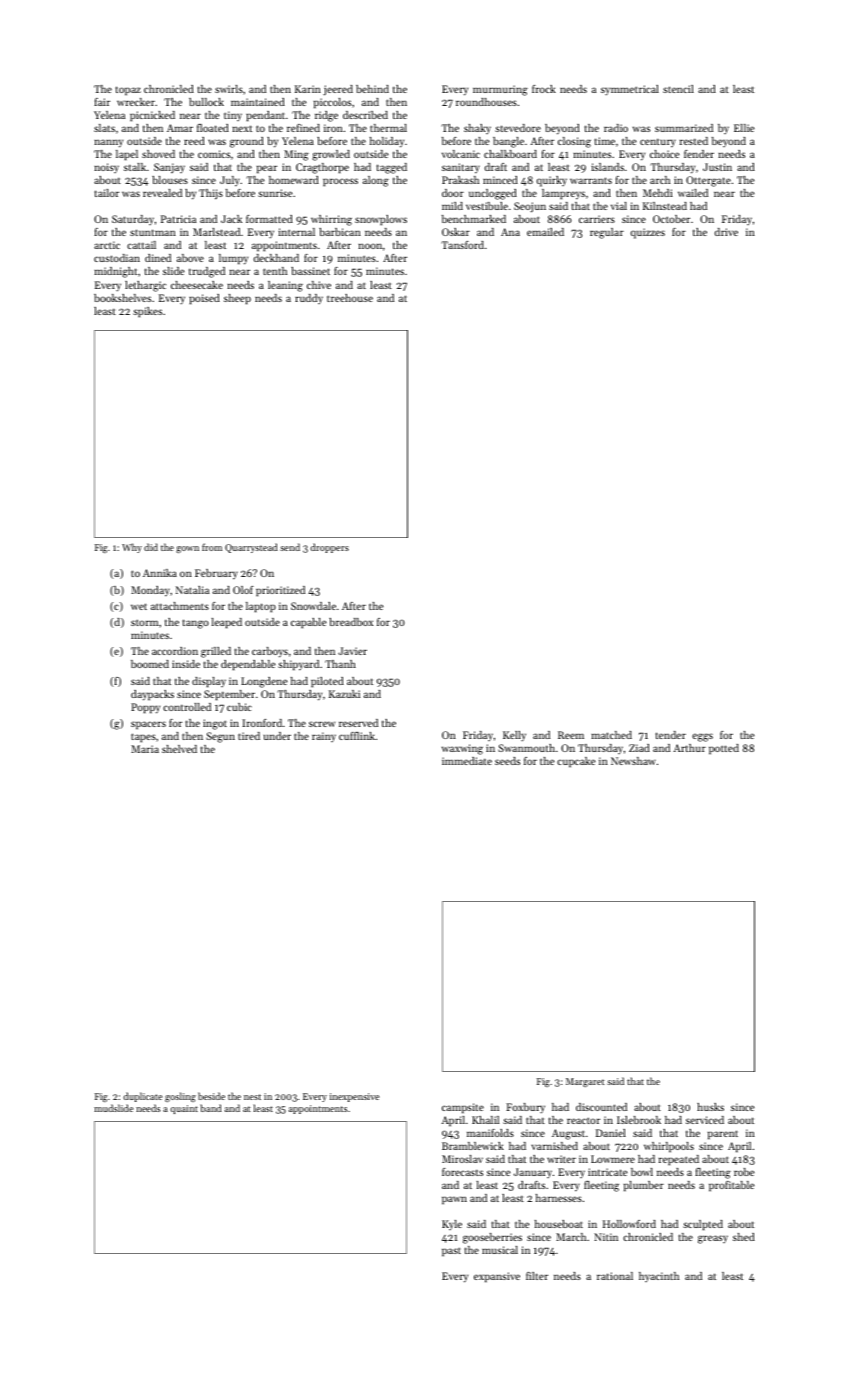  What do you see at coordinates (229, 695) in the screenshot?
I see `September` at bounding box center [229, 695].
